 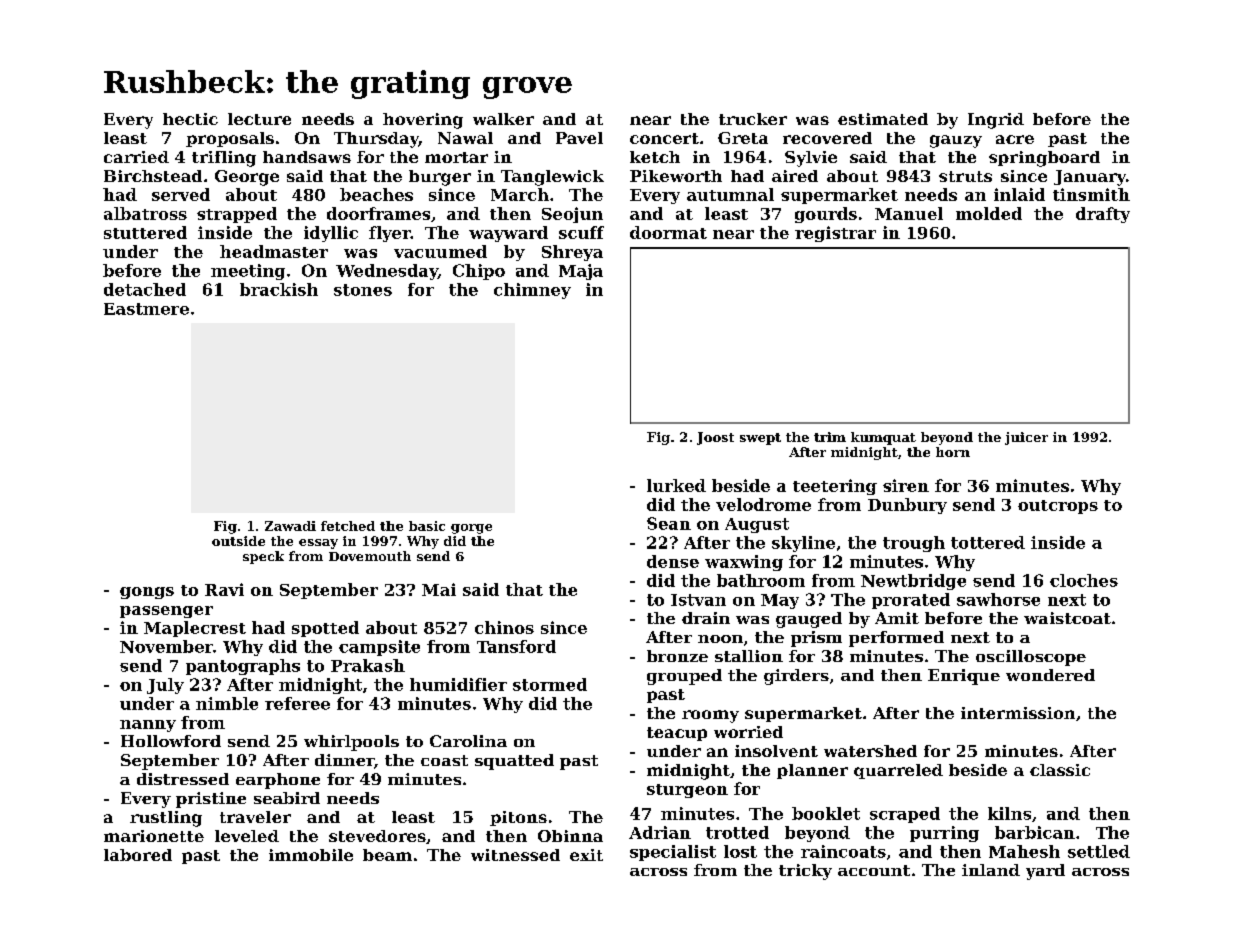 What do you see at coordinates (743, 138) in the screenshot?
I see `Greta` at bounding box center [743, 138].
